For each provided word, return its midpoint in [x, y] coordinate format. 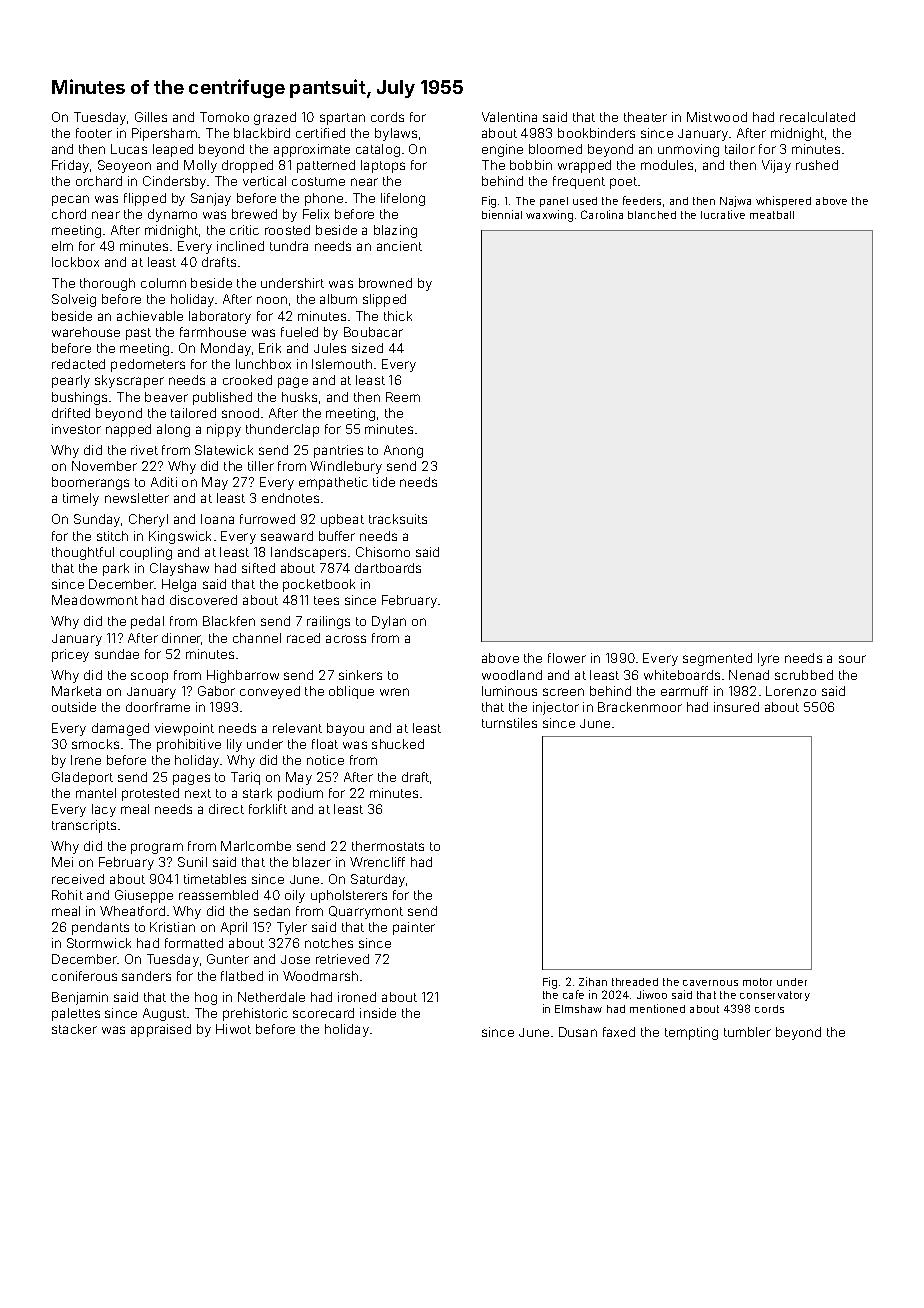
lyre [768, 659]
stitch [112, 536]
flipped [145, 199]
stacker [74, 1029]
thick [398, 316]
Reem [403, 397]
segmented [717, 659]
